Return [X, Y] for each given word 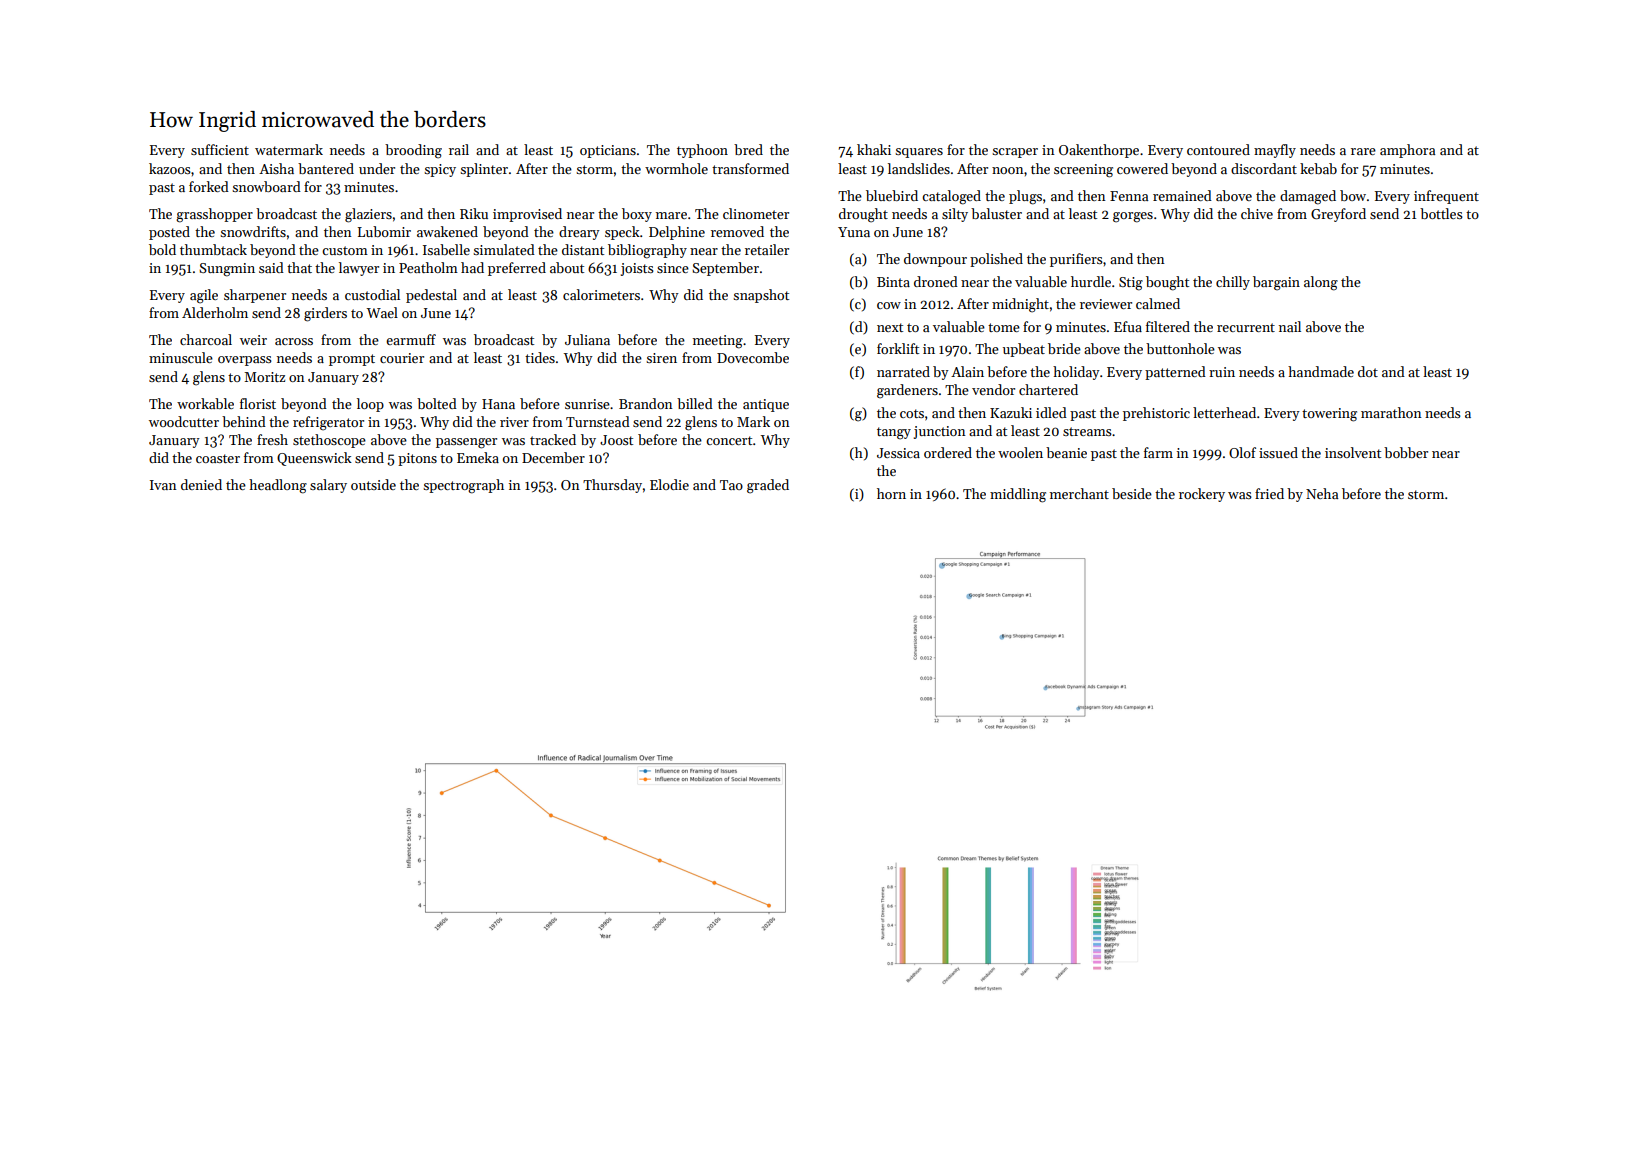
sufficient [220, 149]
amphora [1407, 151]
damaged [1308, 197]
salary [328, 486]
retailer [767, 249]
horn [891, 493]
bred [748, 149]
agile [204, 296]
